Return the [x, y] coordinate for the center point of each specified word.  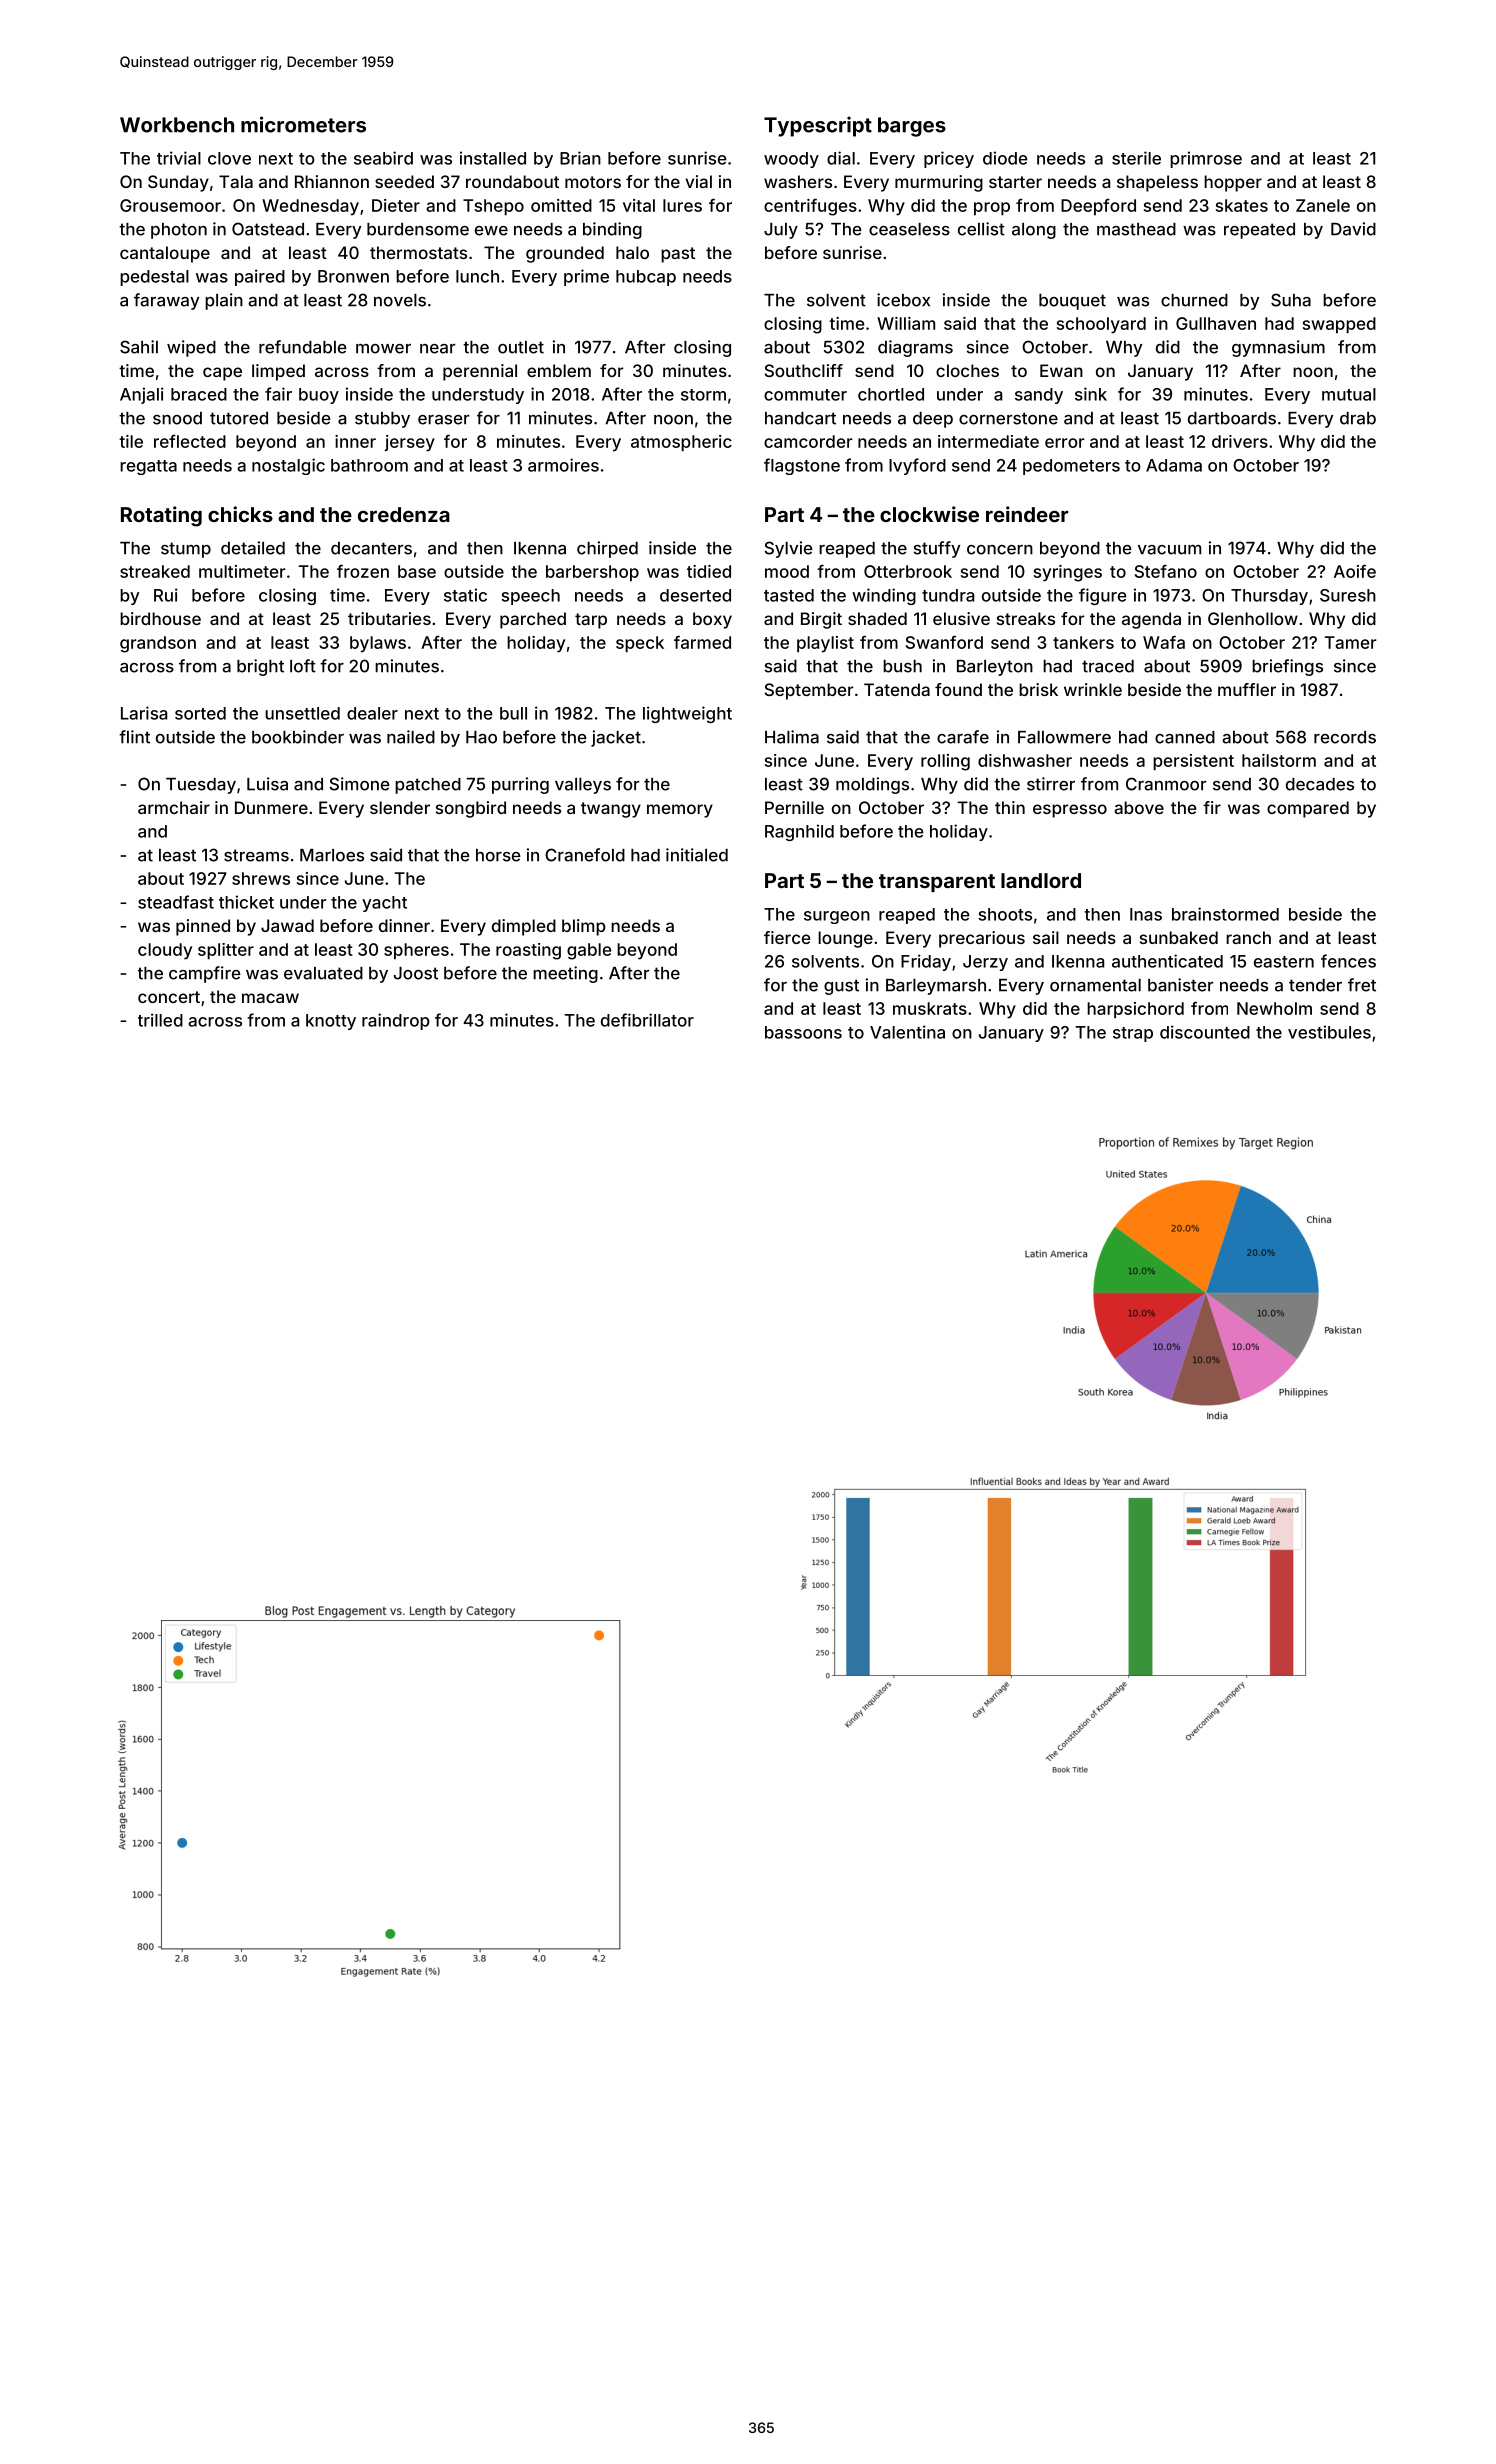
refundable [303, 347]
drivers [1240, 441]
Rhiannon [332, 181]
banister [1181, 985]
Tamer [1351, 642]
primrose [1206, 159]
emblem [559, 370]
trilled [160, 1020]
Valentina [907, 1032]
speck [640, 644]
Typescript [818, 126]
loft [303, 666]
